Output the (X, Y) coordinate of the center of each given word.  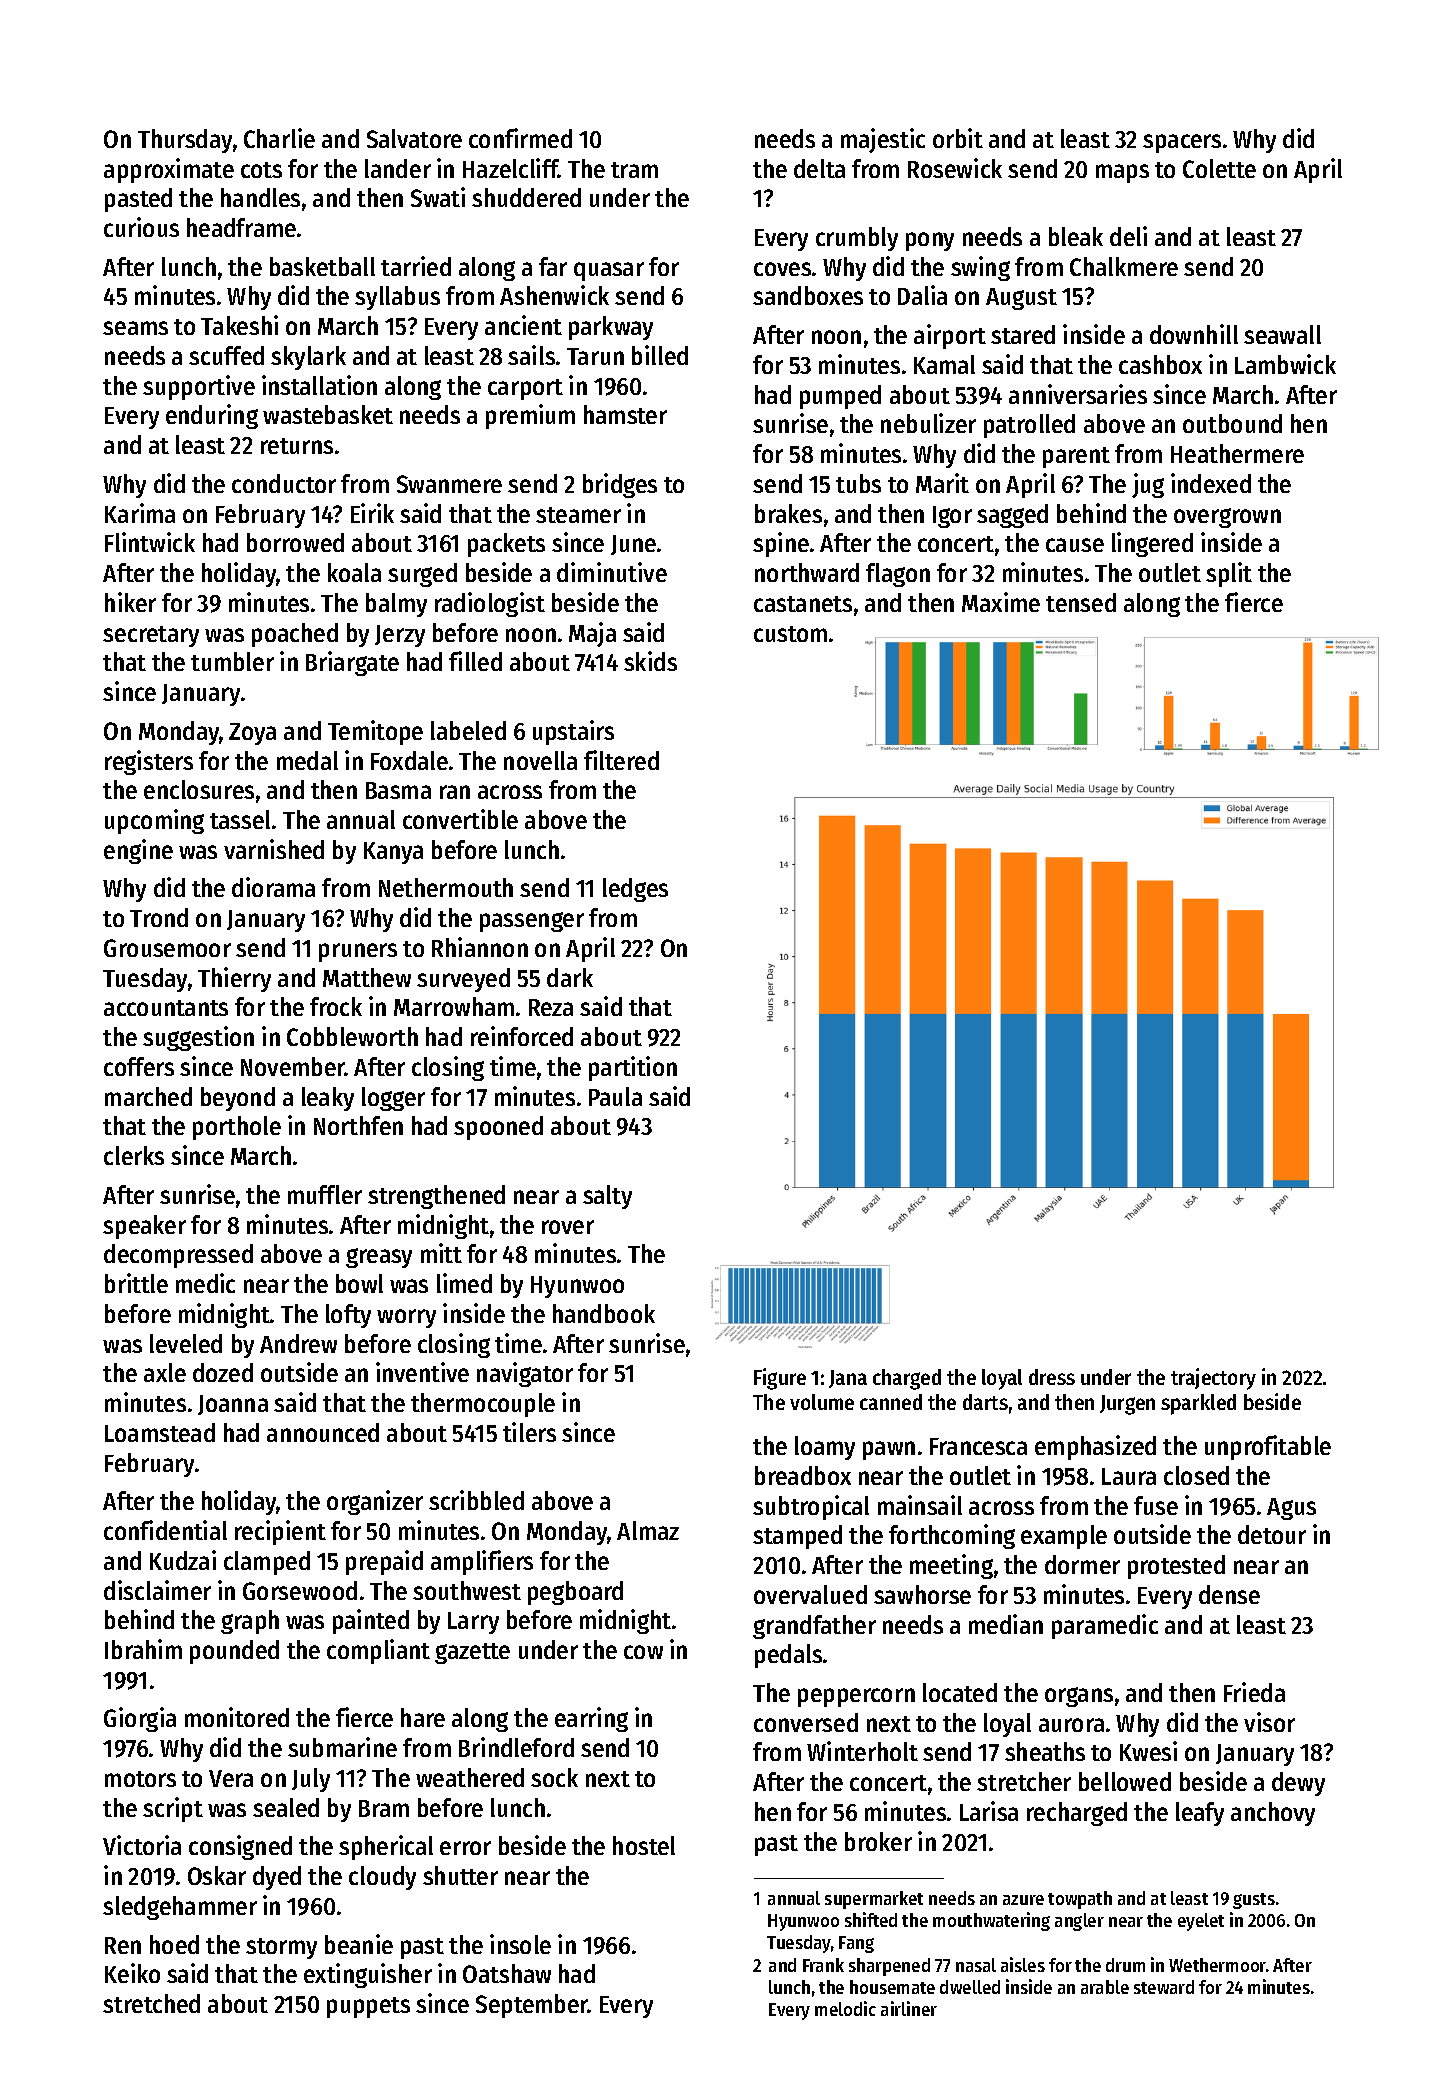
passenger (532, 922)
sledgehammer (180, 1908)
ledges (635, 890)
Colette (1219, 168)
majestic (883, 140)
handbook (604, 1313)
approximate (169, 170)
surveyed (463, 980)
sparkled (1198, 1404)
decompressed (178, 1256)
